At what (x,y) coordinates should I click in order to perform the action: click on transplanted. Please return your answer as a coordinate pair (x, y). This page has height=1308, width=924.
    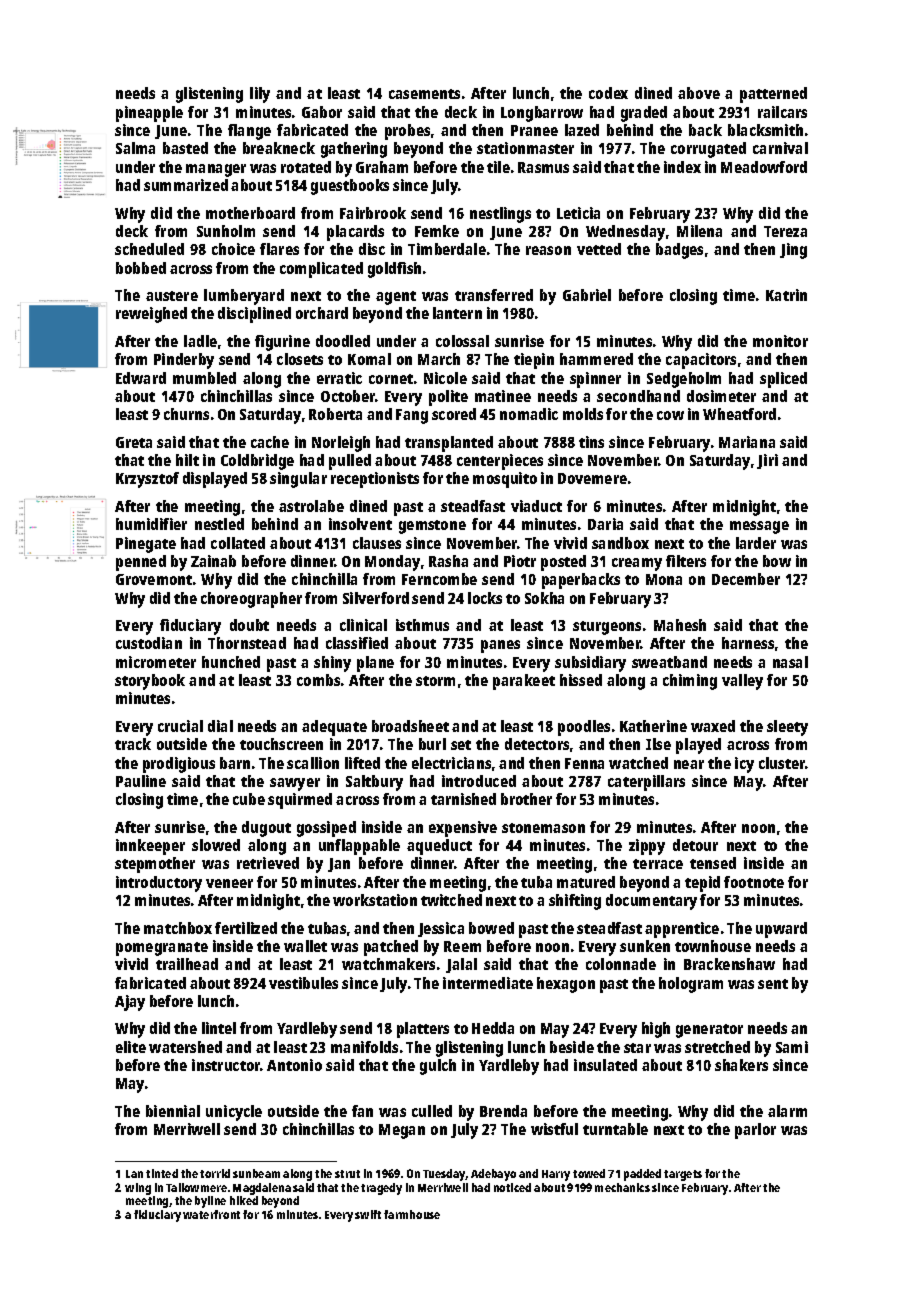
    Looking at the image, I should click on (449, 444).
